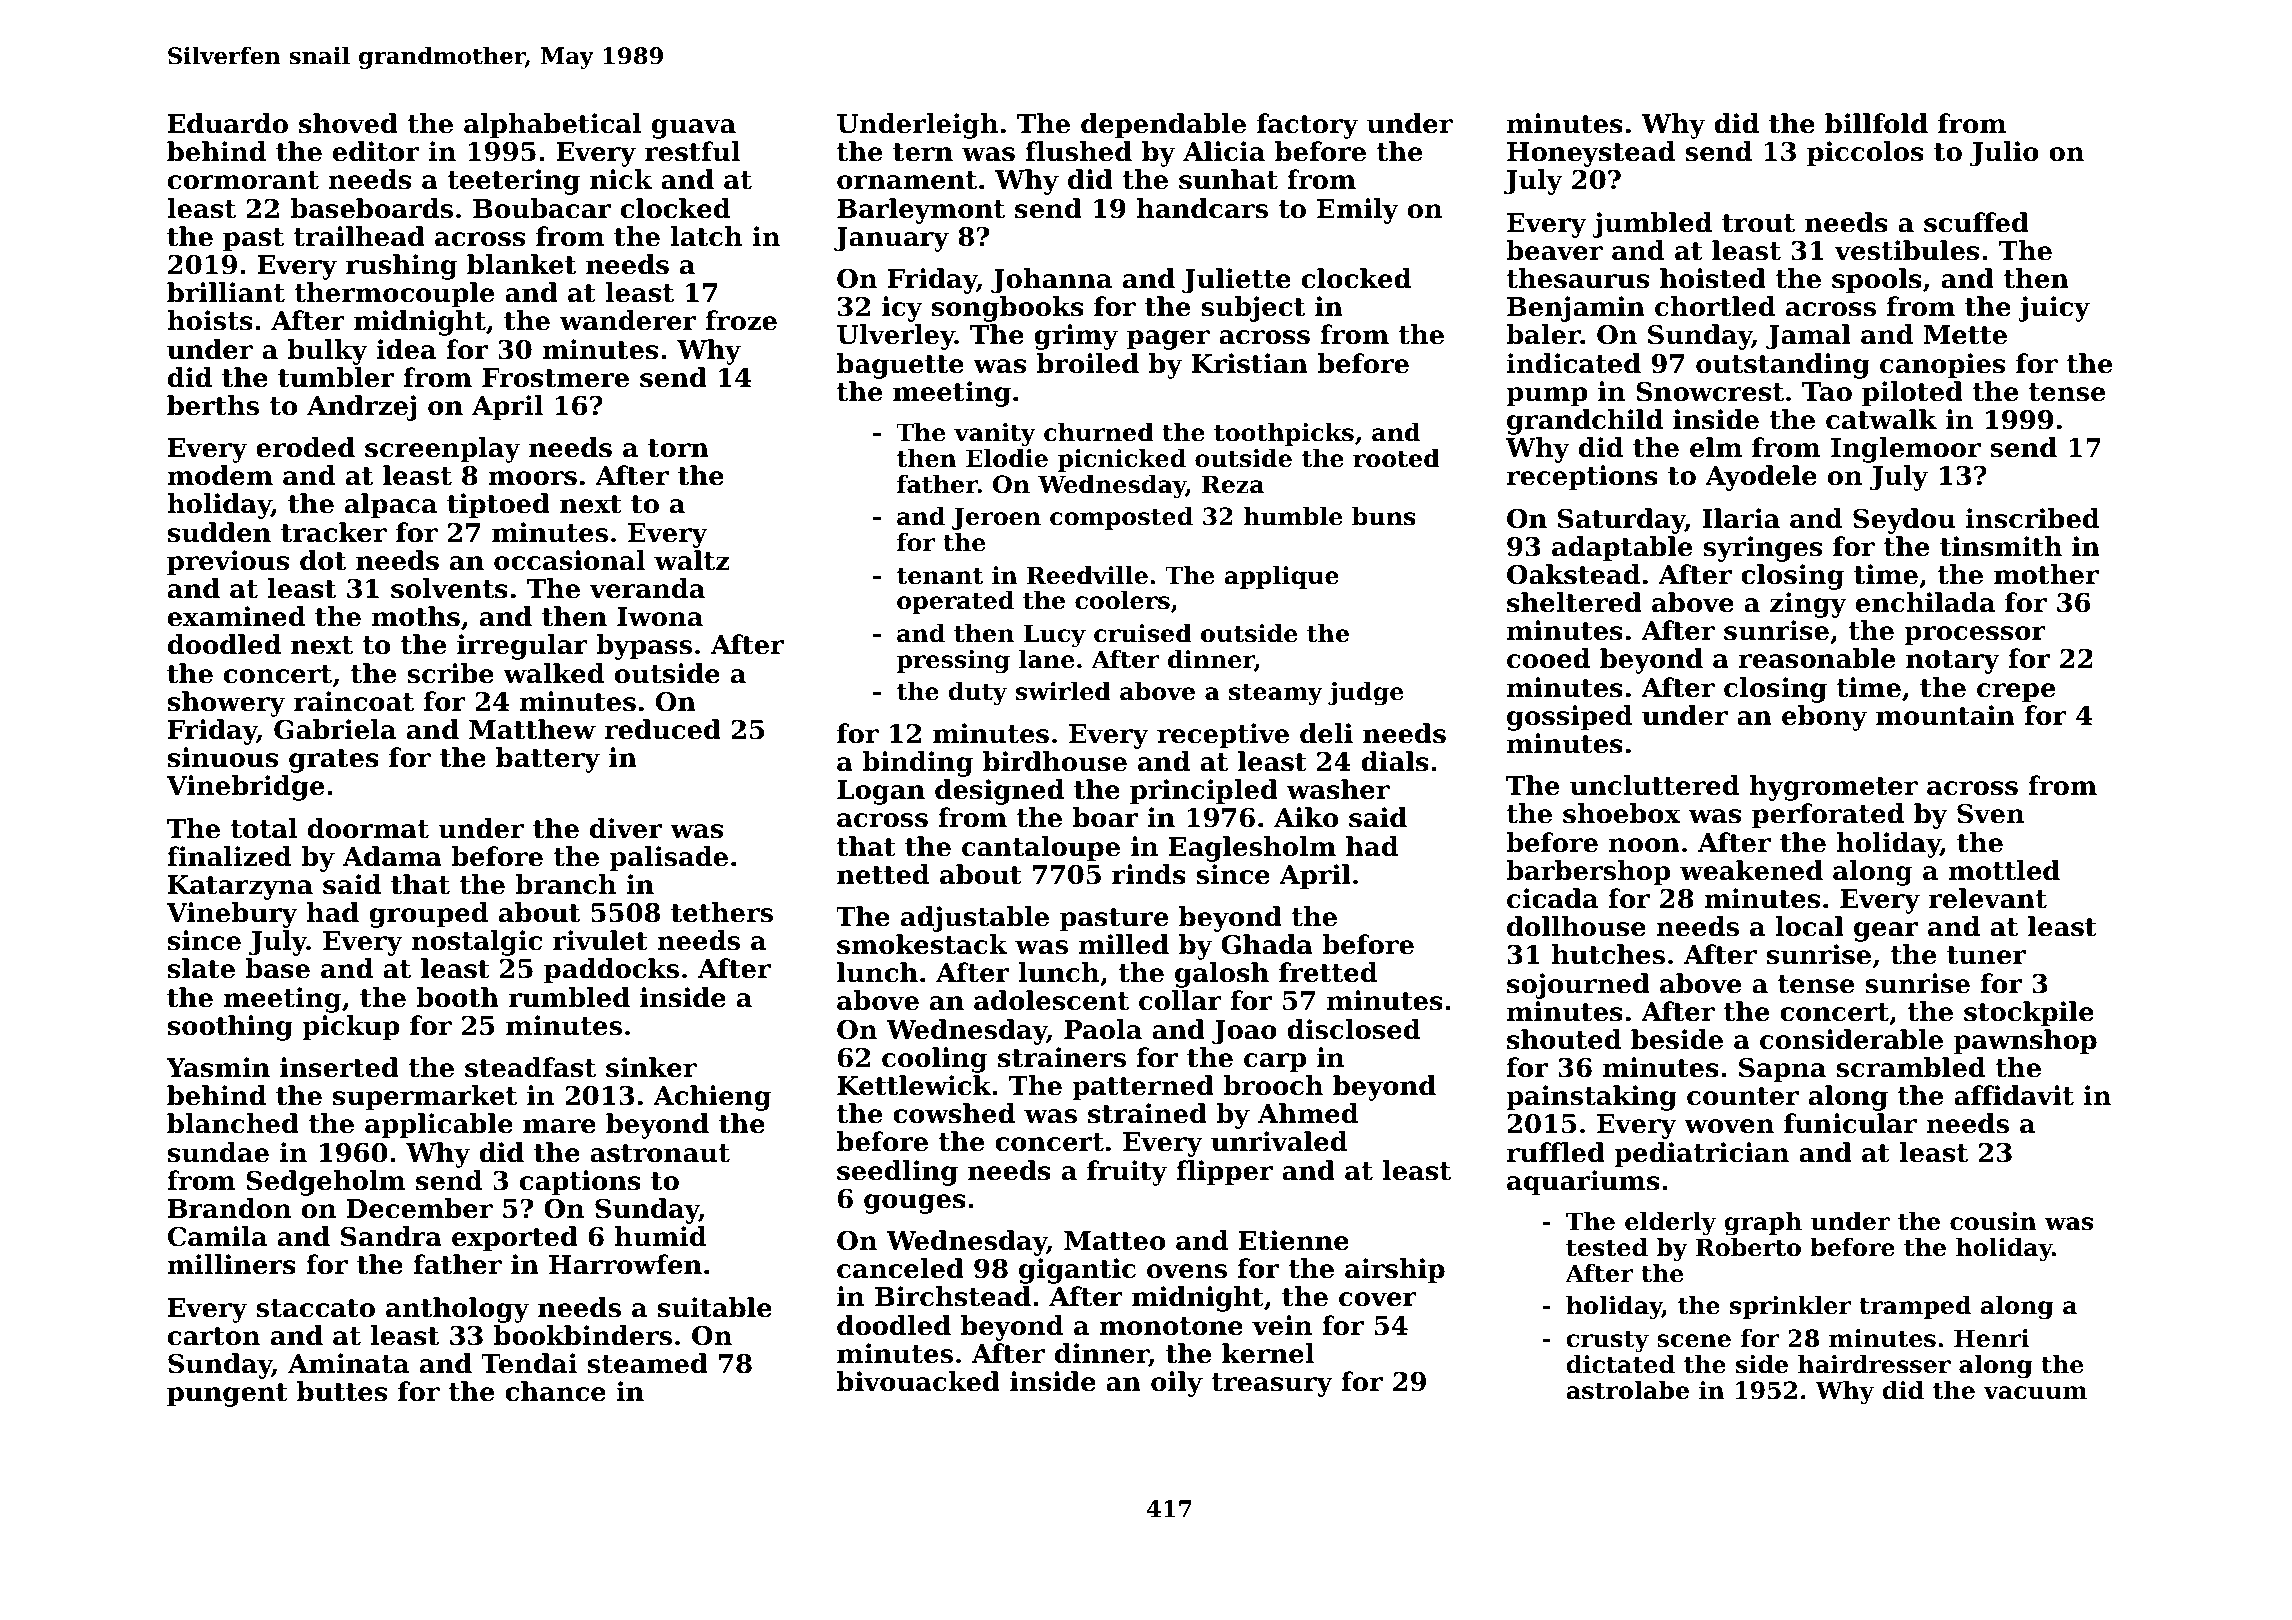 Image resolution: width=2292 pixels, height=1620 pixels. What do you see at coordinates (1328, 972) in the screenshot?
I see `fretted` at bounding box center [1328, 972].
